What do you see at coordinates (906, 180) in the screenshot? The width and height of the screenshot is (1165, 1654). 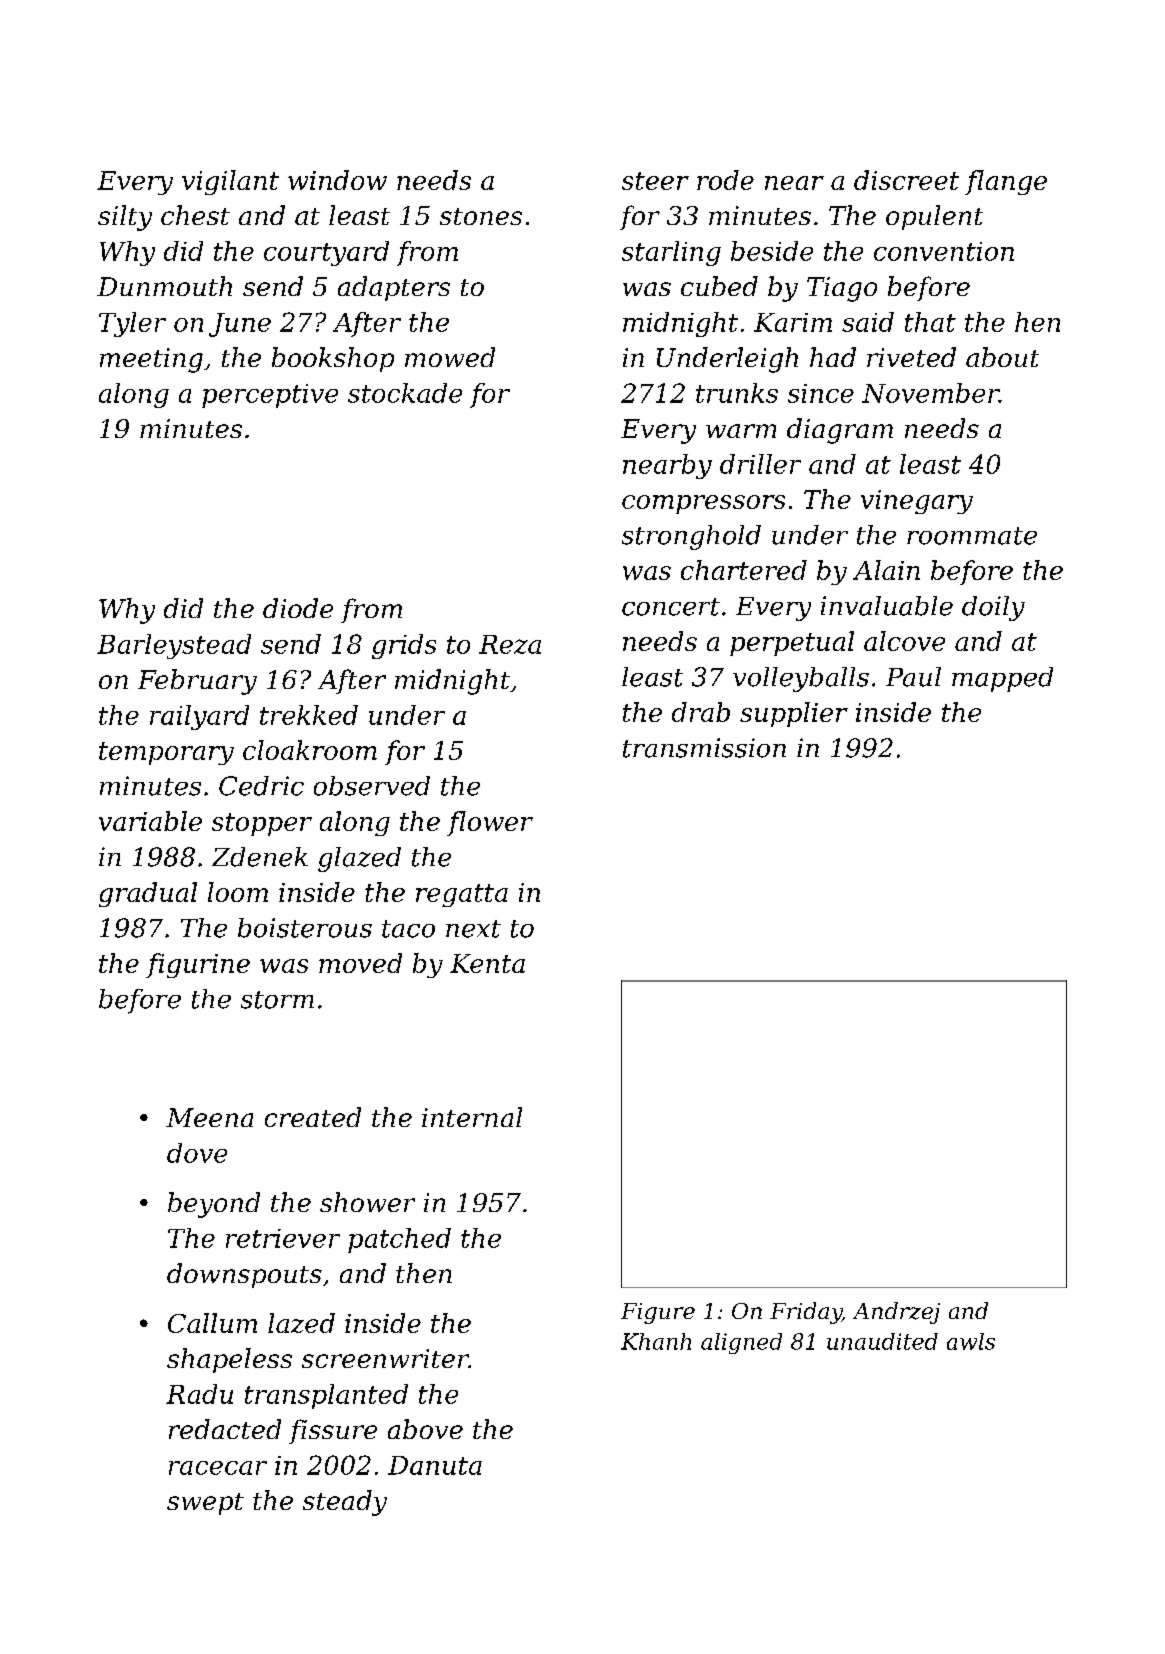 I see `discreet` at bounding box center [906, 180].
